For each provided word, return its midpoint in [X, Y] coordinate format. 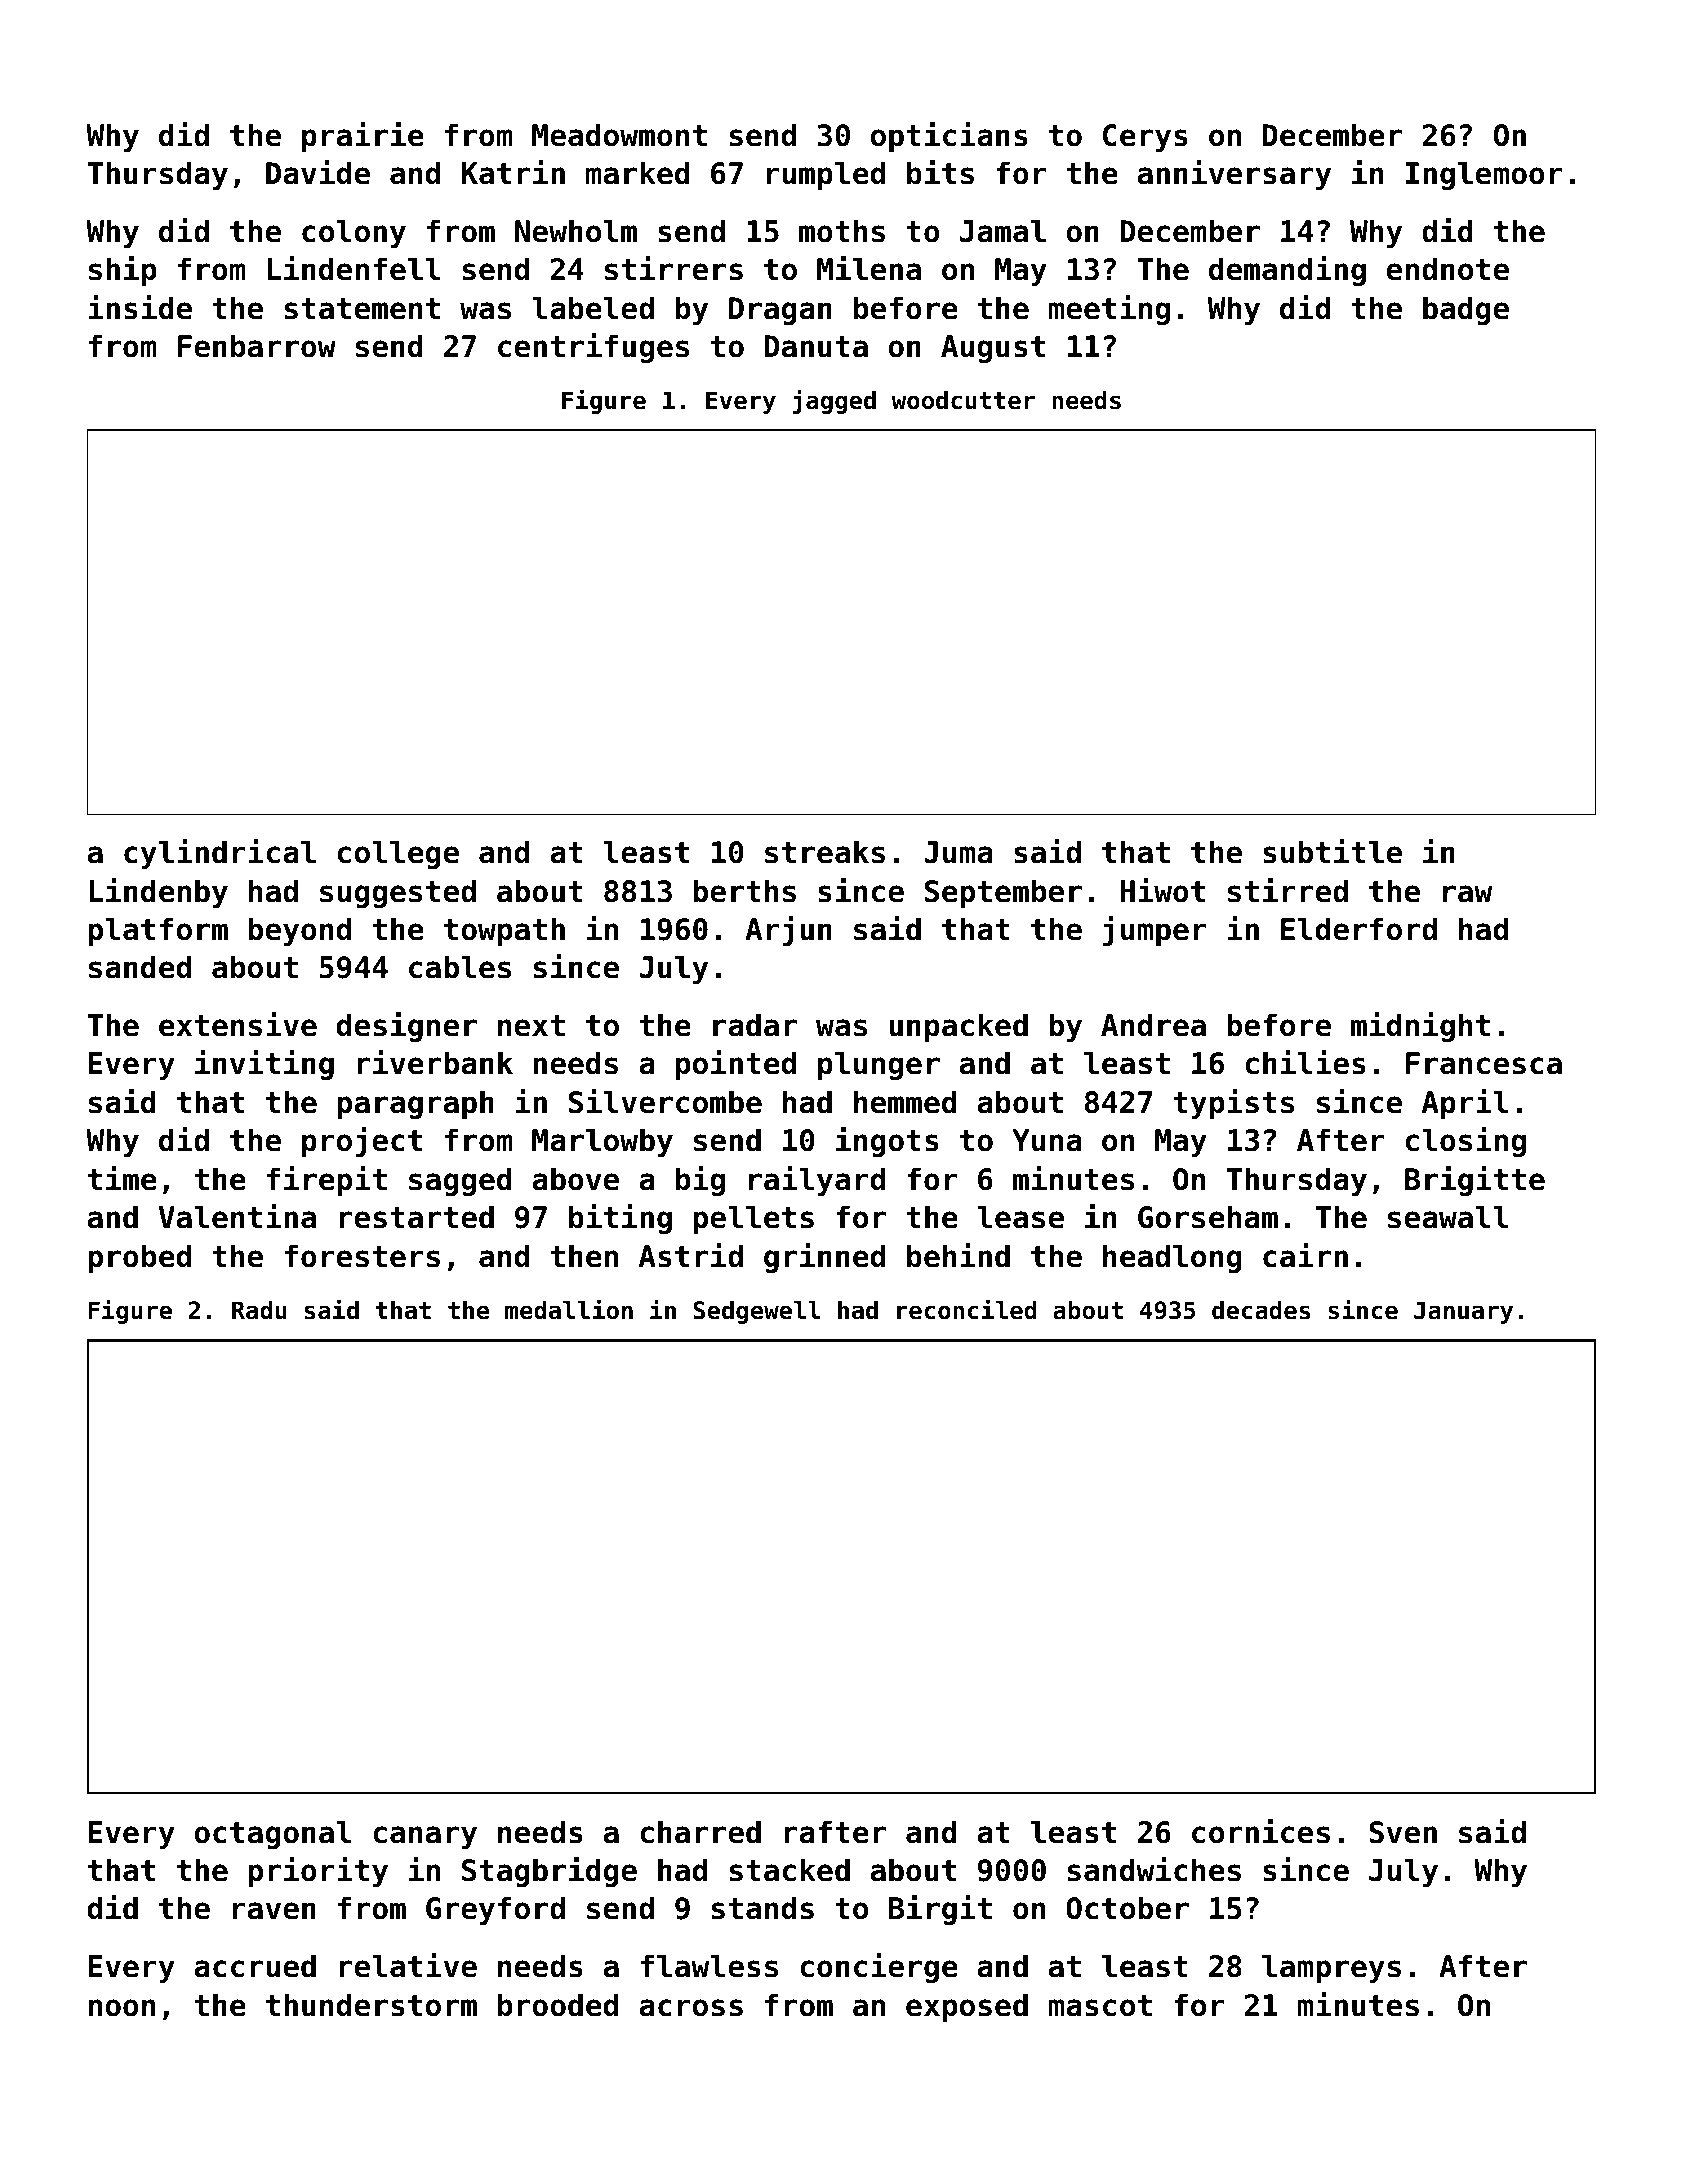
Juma [958, 852]
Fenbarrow [257, 346]
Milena [869, 268]
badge [1466, 310]
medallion [569, 1309]
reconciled [967, 1309]
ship [122, 271]
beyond [299, 931]
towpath [504, 931]
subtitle [1332, 851]
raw [1467, 894]
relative [408, 1965]
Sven [1403, 1832]
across [691, 2008]
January [1463, 1312]
